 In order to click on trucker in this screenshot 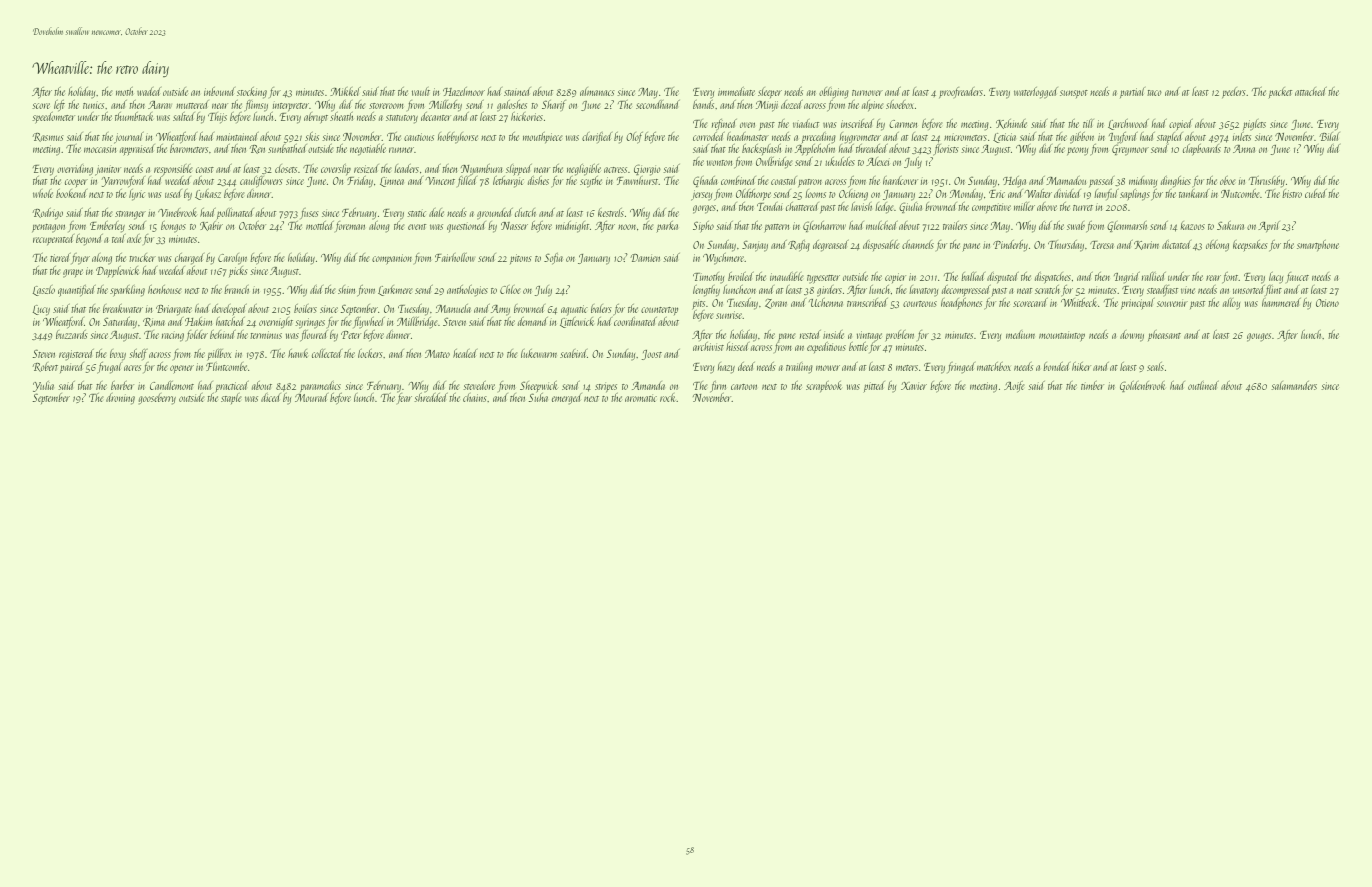, I will do `click(142, 257)`.
